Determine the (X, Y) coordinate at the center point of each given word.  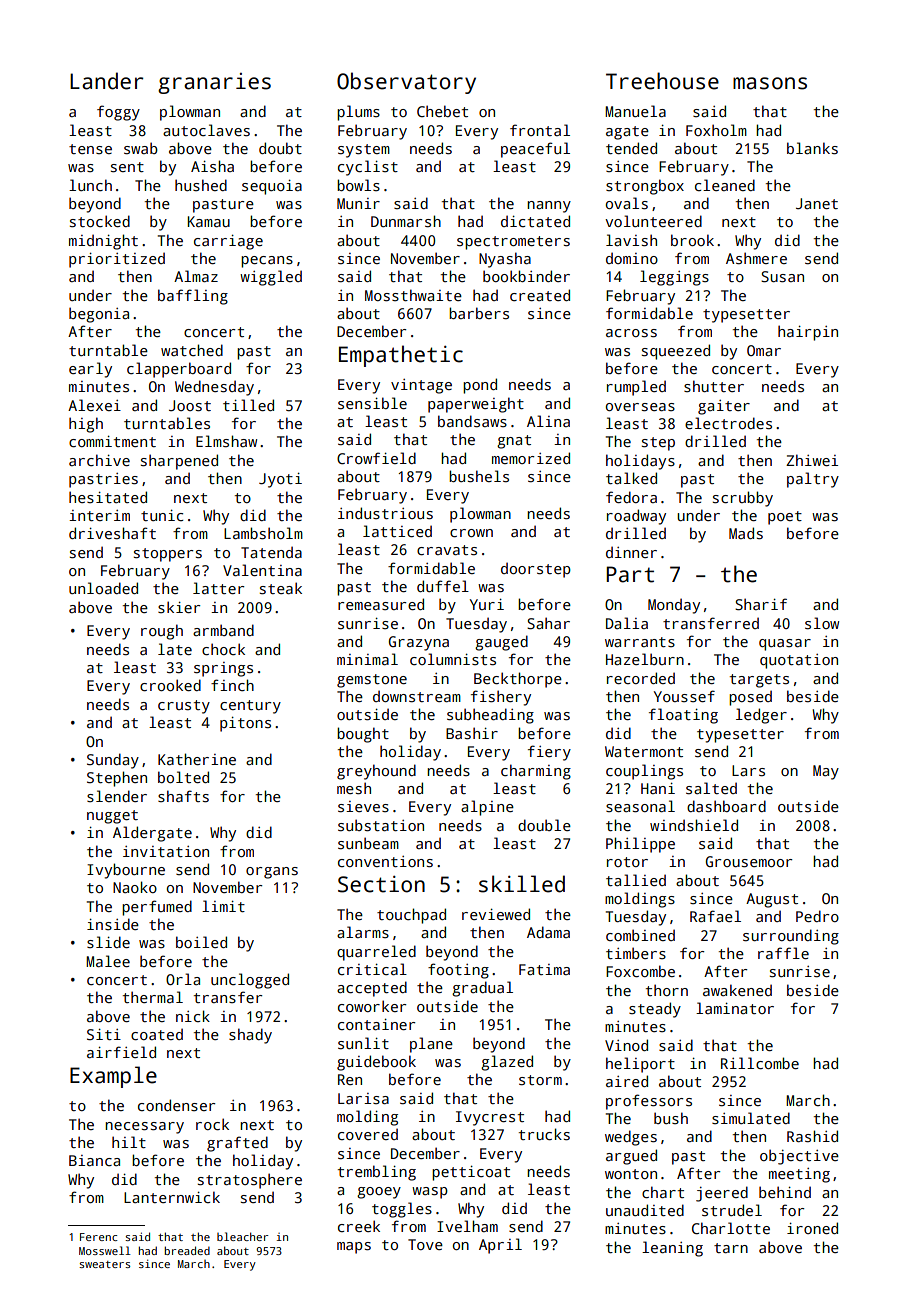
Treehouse (662, 81)
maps (354, 1248)
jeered (722, 1194)
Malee (108, 961)
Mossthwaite (413, 295)
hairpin (808, 333)
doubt (280, 148)
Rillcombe (760, 1063)
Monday (674, 606)
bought (363, 735)
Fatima (544, 969)
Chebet (442, 111)
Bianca (94, 1160)
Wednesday (214, 388)
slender (117, 796)
